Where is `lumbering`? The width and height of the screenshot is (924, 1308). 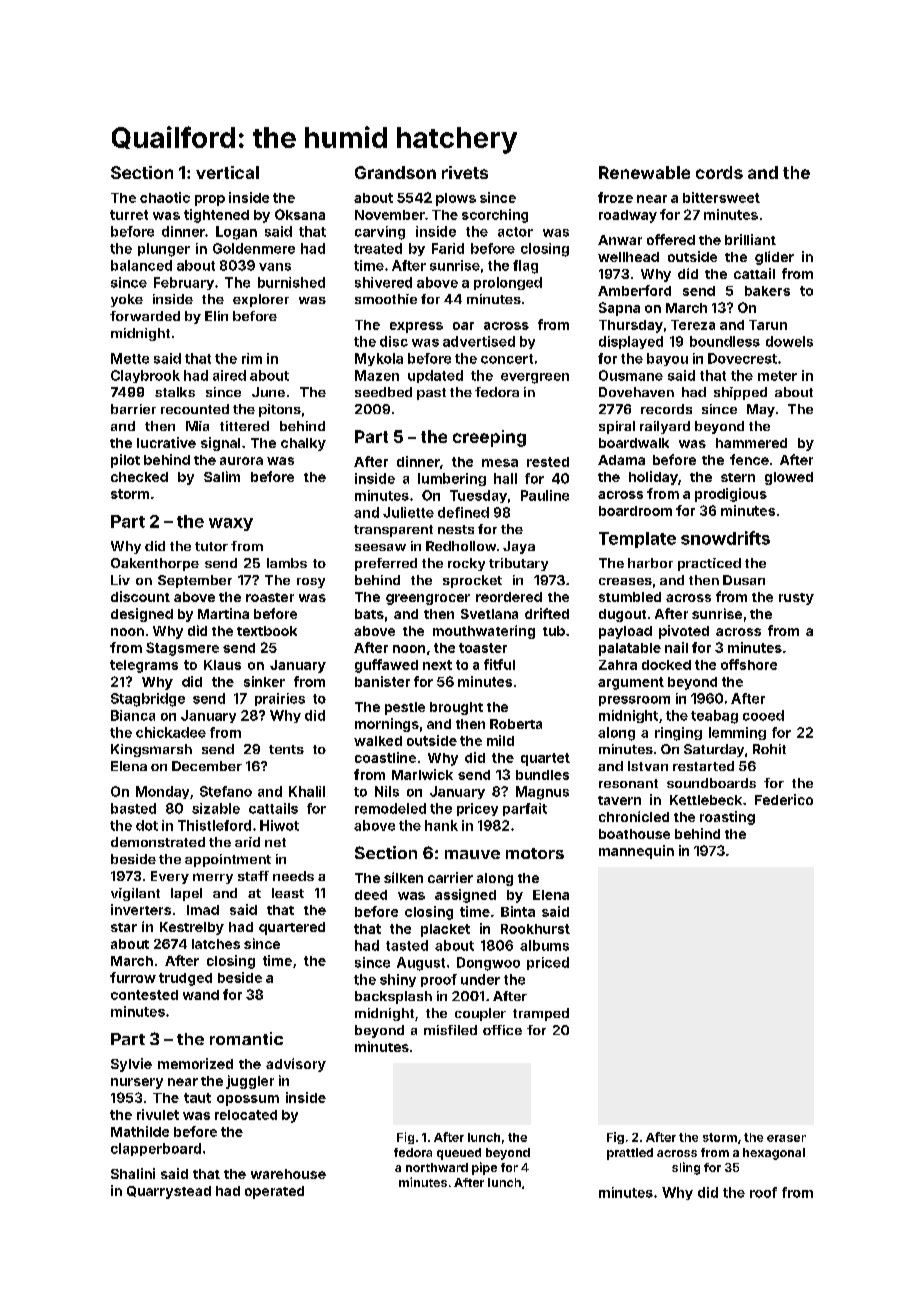 lumbering is located at coordinates (452, 479).
